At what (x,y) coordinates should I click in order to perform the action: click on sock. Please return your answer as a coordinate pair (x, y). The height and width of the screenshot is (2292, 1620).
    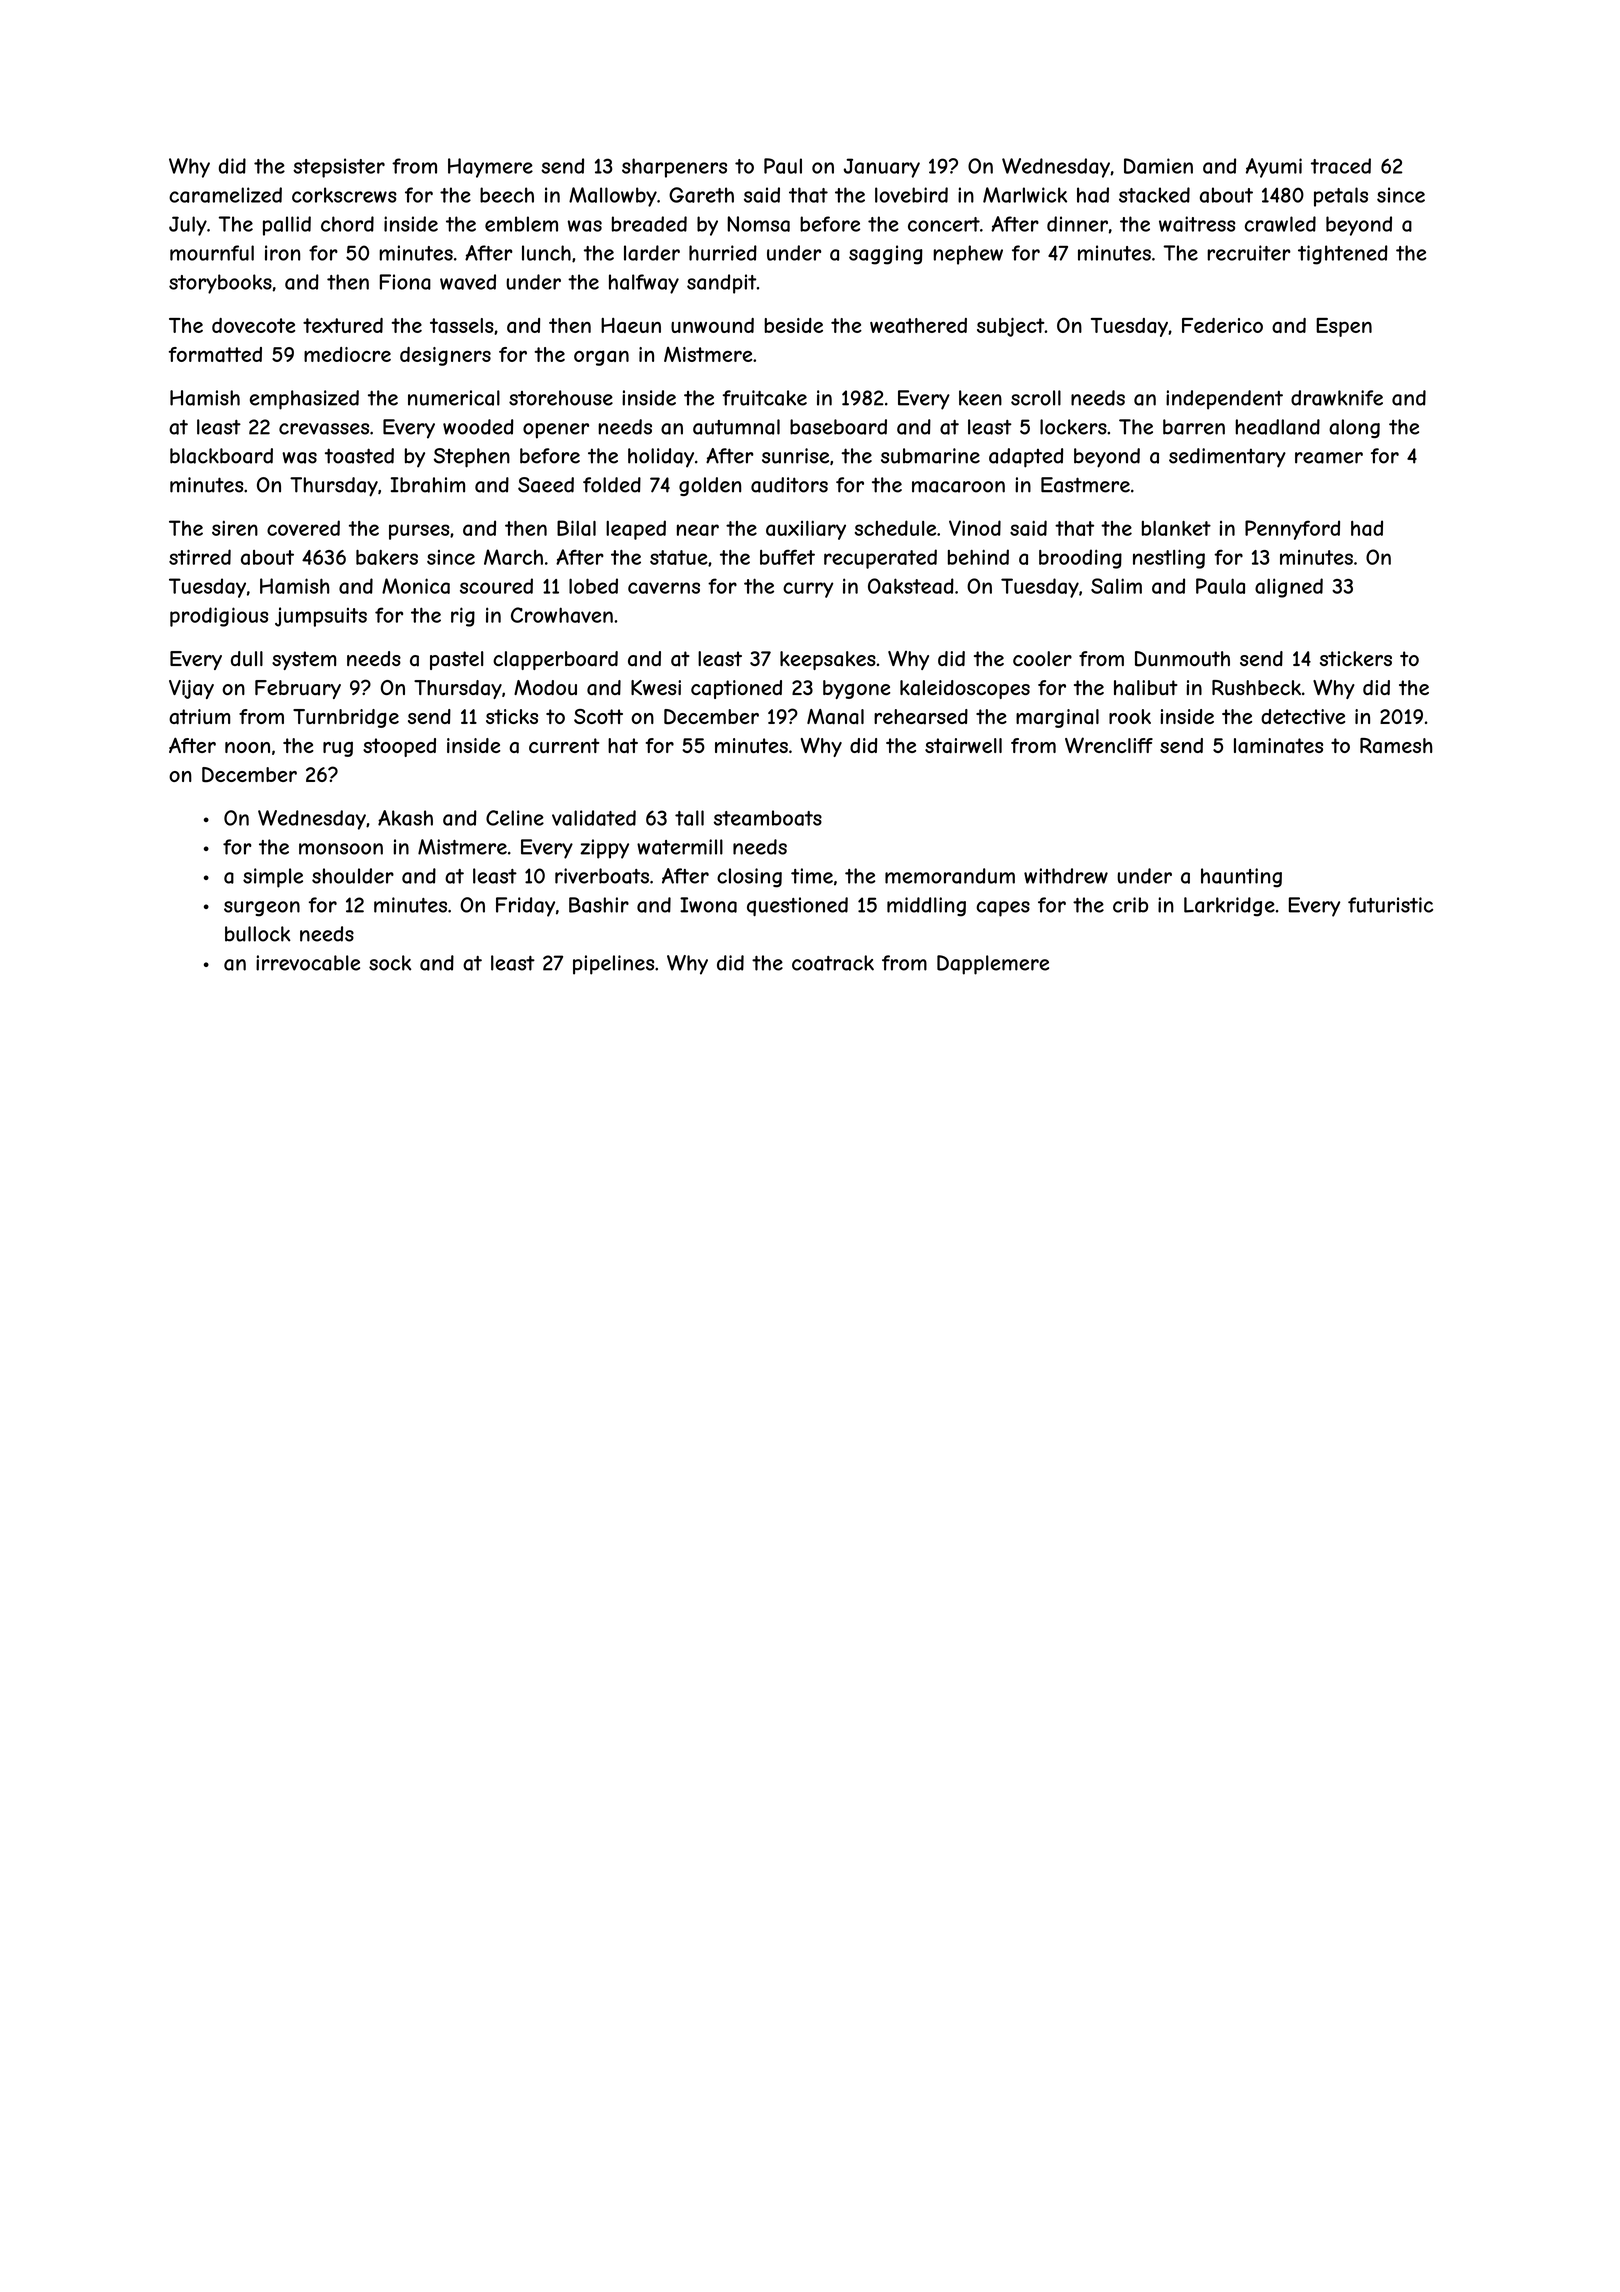
    Looking at the image, I should click on (390, 963).
